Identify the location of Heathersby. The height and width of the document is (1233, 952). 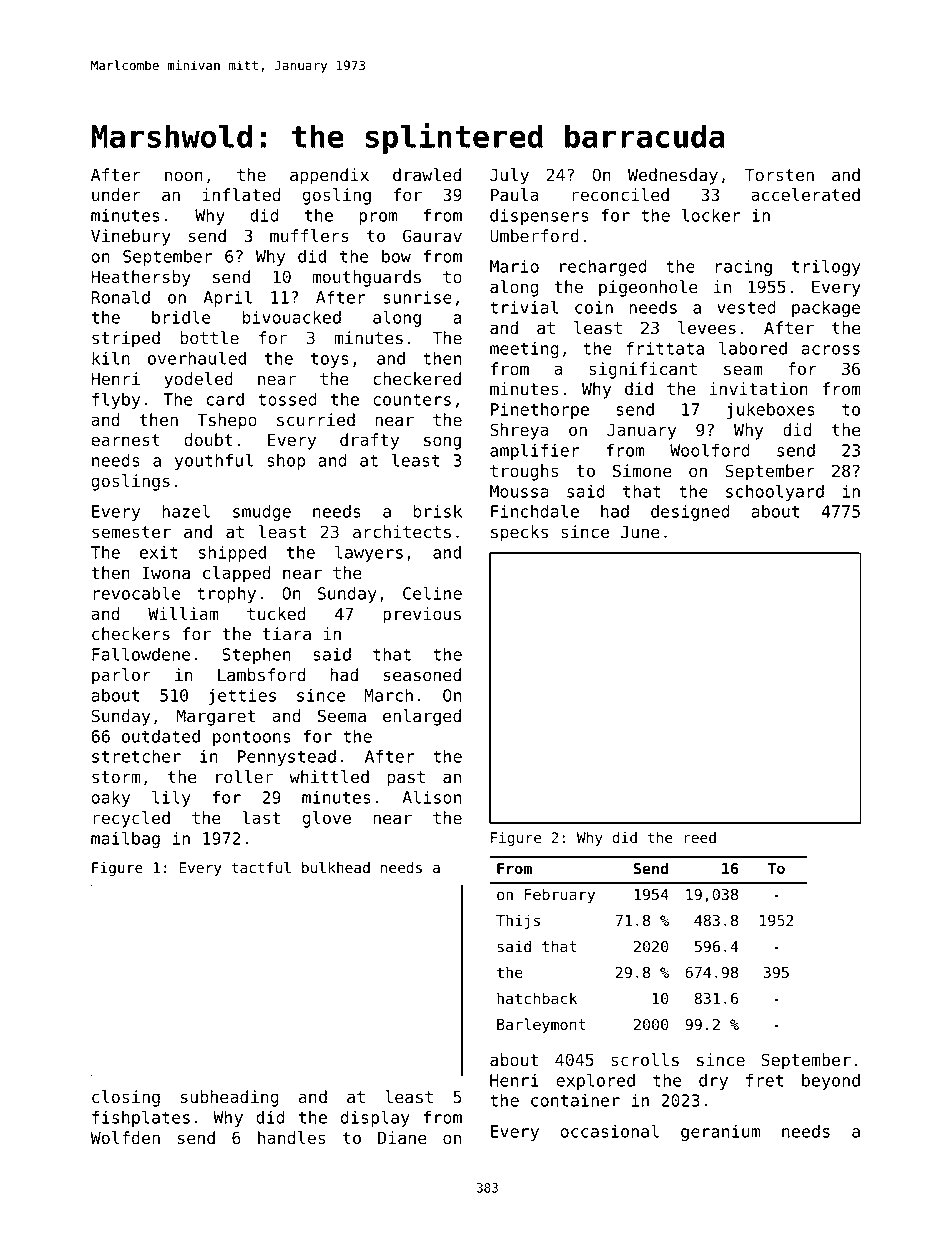
(141, 278).
